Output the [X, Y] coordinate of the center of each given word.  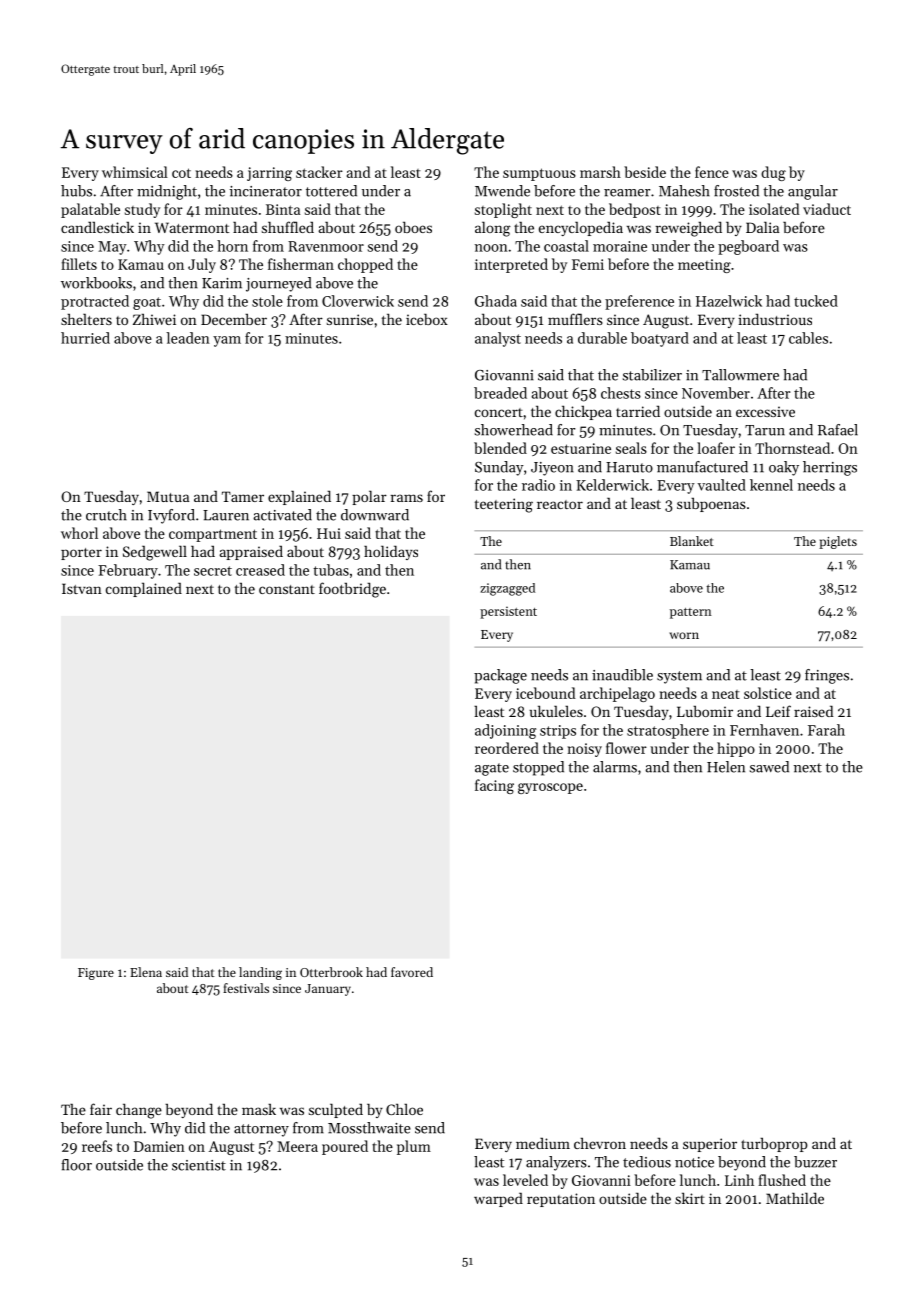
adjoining [505, 731]
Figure [96, 974]
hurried [85, 338]
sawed [769, 767]
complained [144, 589]
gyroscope [550, 788]
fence [712, 172]
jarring [269, 174]
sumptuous [539, 174]
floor [76, 1165]
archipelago [617, 694]
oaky [784, 468]
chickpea [583, 412]
